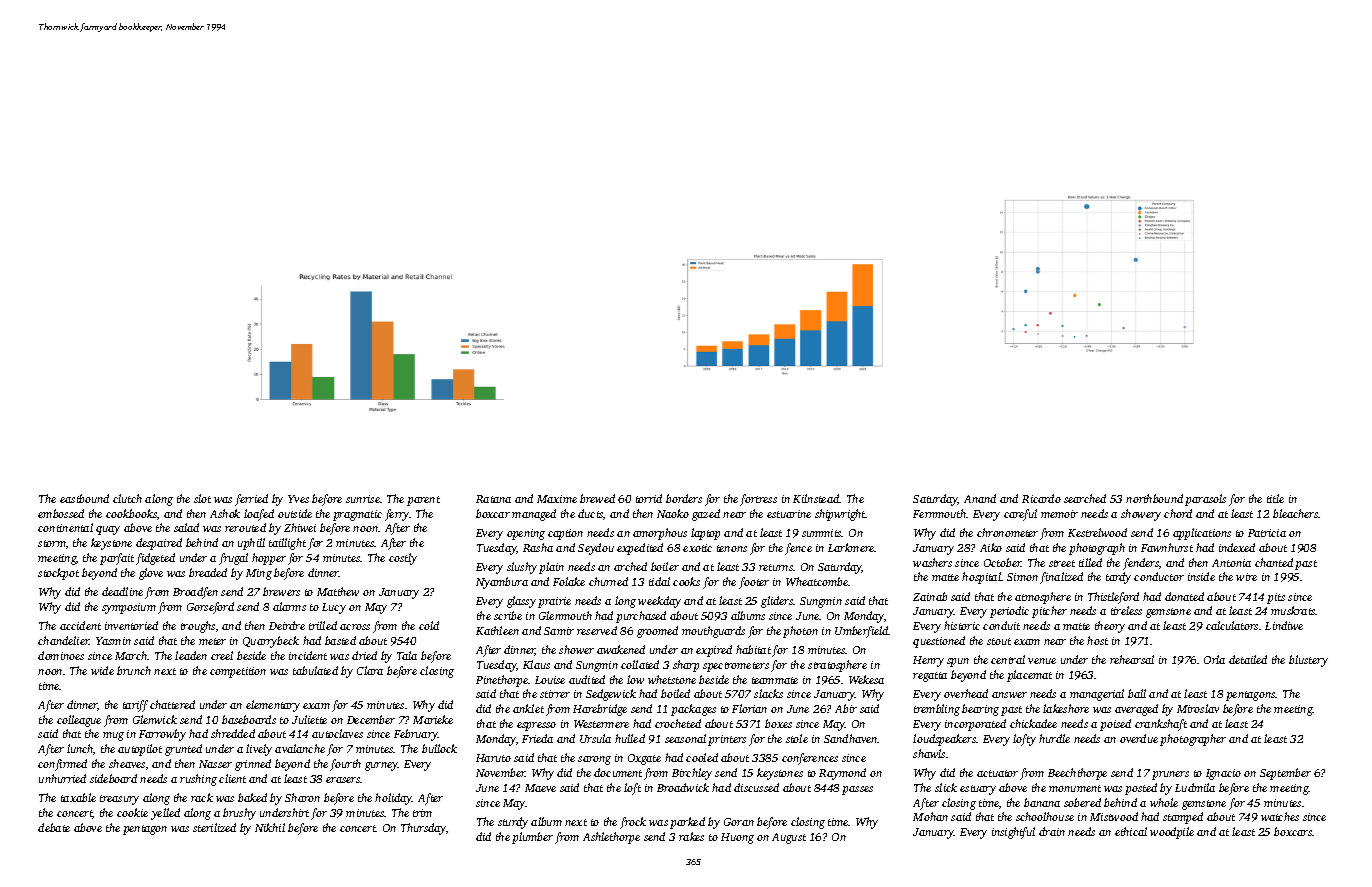 This screenshot has width=1372, height=887. What do you see at coordinates (1154, 498) in the screenshot?
I see `northbound` at bounding box center [1154, 498].
